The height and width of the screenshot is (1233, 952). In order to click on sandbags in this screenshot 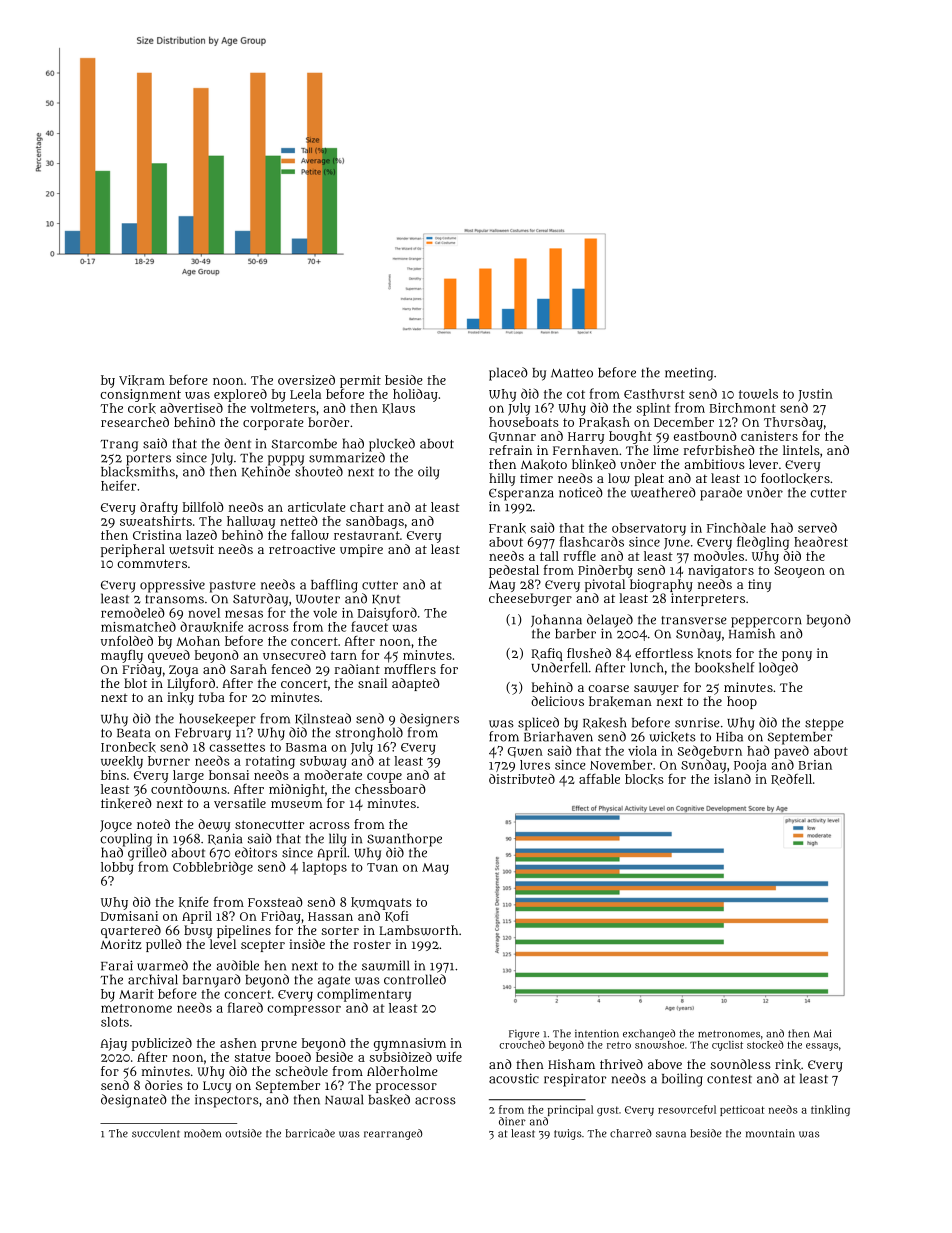, I will do `click(375, 522)`.
